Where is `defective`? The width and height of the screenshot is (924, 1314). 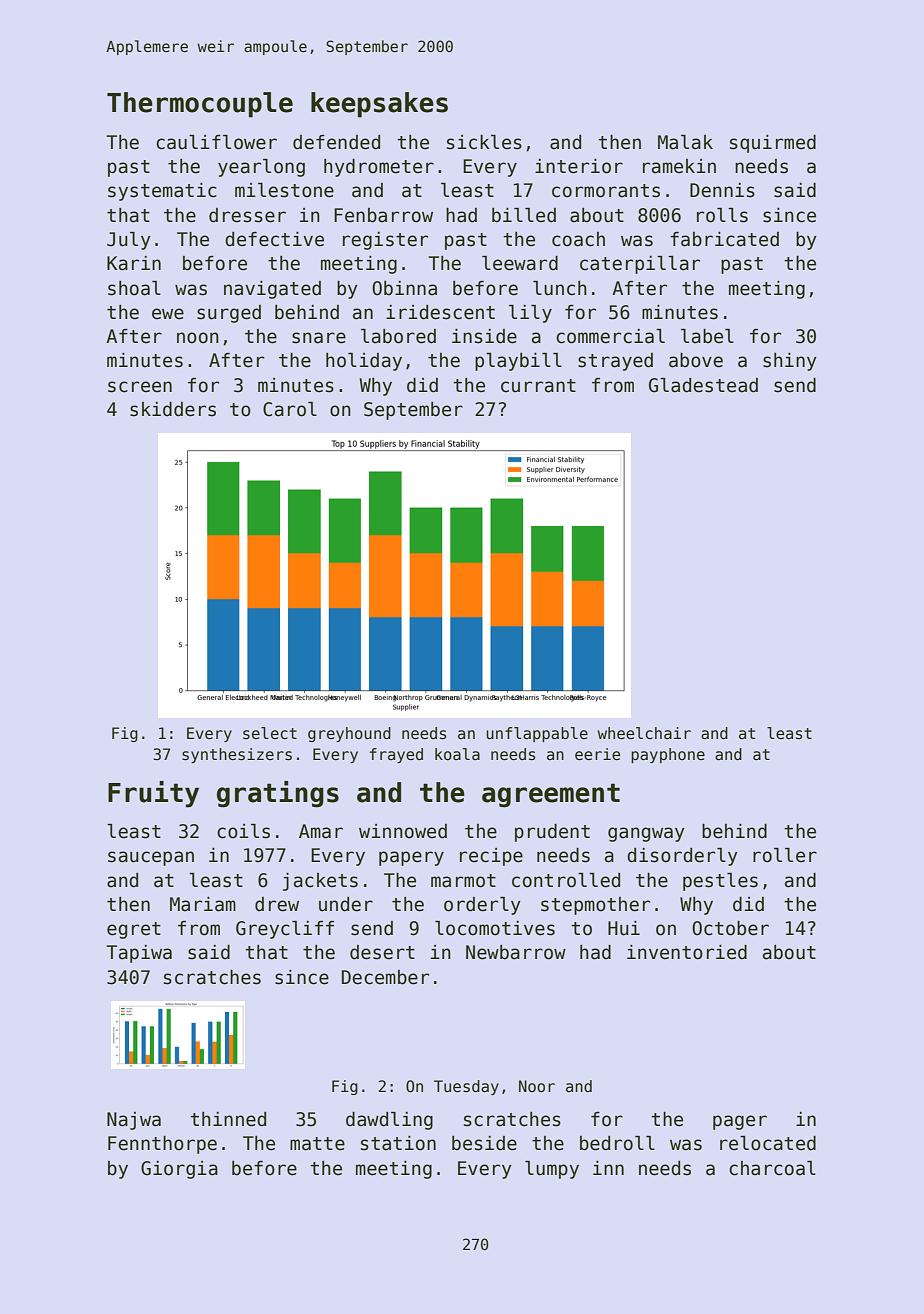 defective is located at coordinates (274, 239).
